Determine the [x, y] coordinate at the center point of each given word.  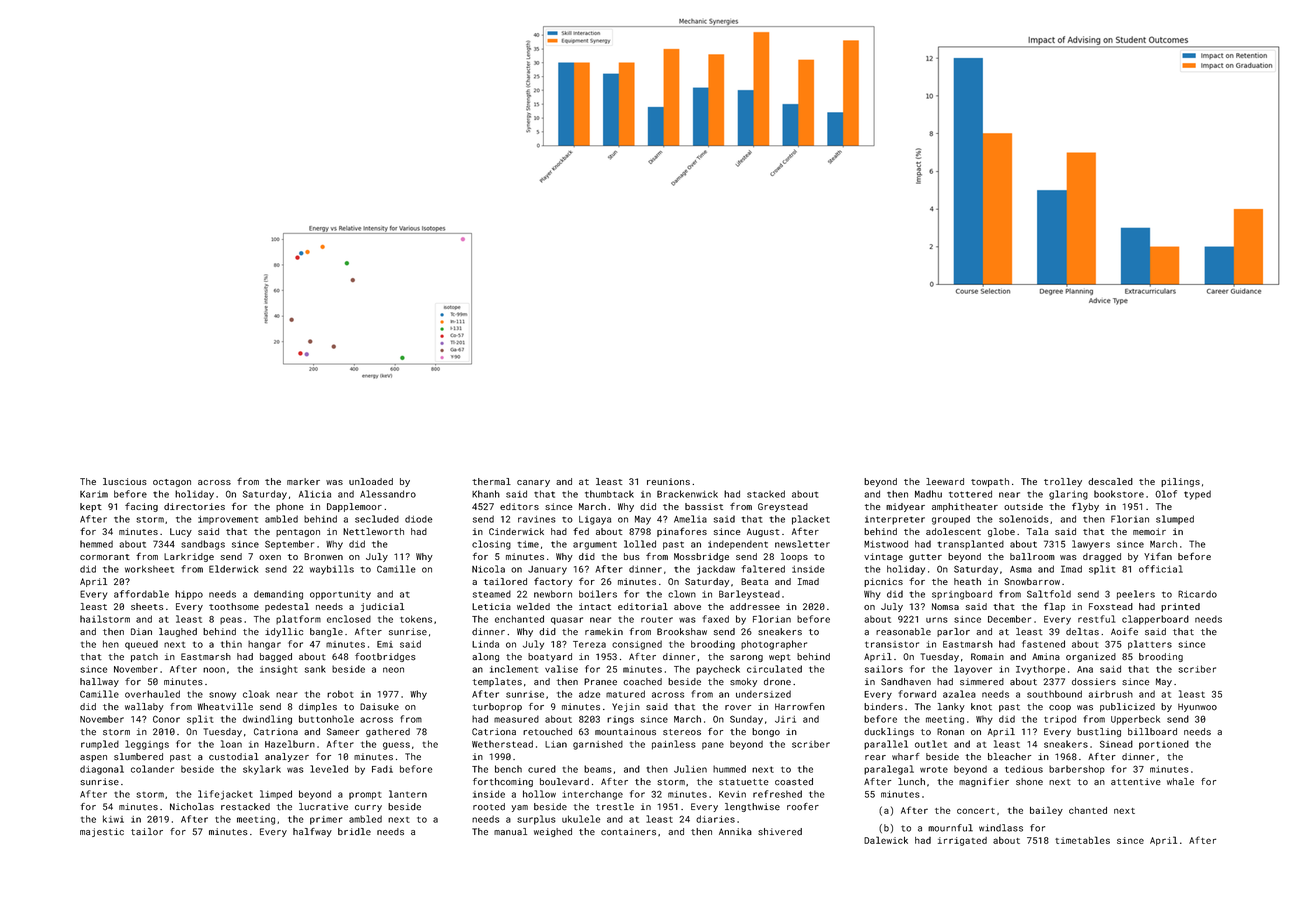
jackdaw [716, 570]
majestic [102, 832]
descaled [1110, 481]
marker [303, 481]
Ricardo [1197, 594]
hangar [264, 645]
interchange [592, 795]
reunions [668, 481]
